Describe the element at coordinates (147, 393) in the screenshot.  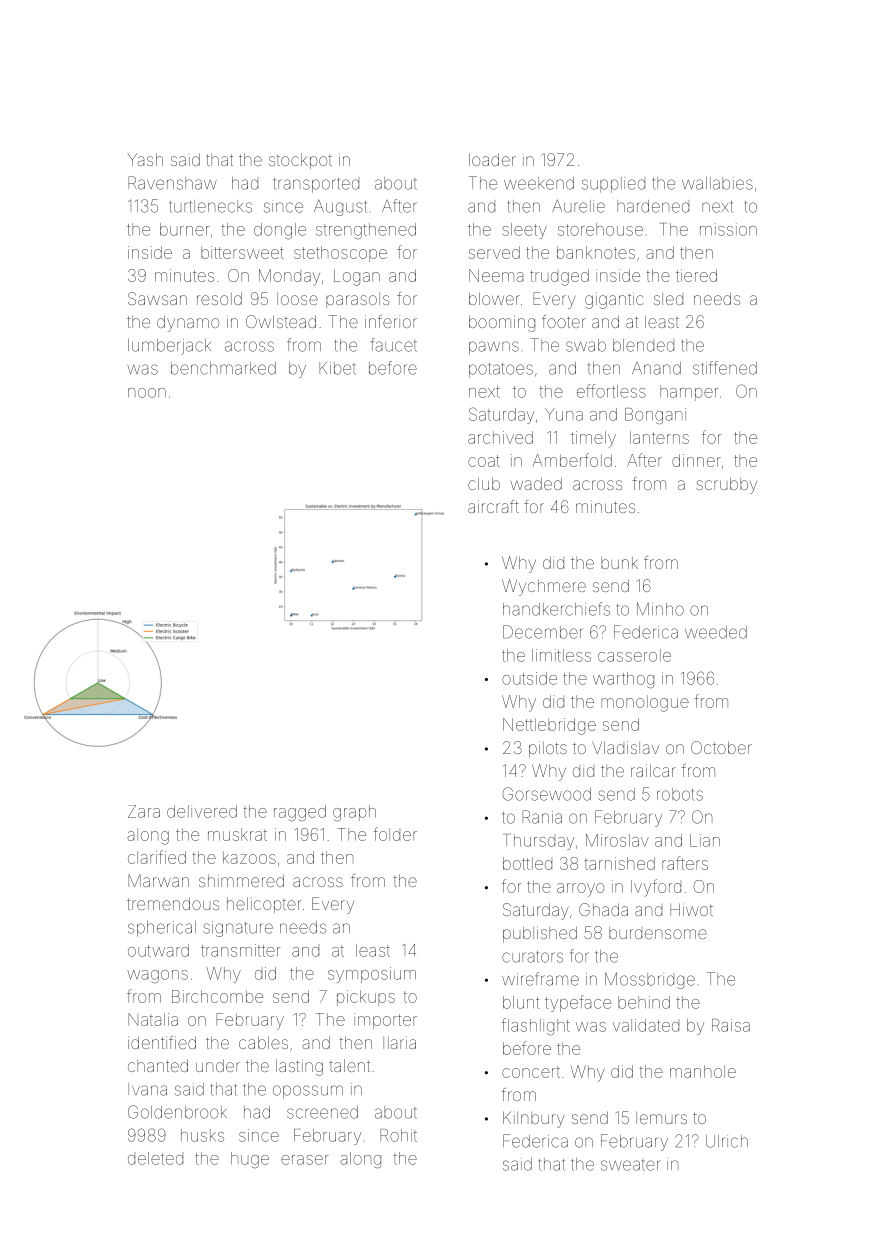
I see `noon` at that location.
